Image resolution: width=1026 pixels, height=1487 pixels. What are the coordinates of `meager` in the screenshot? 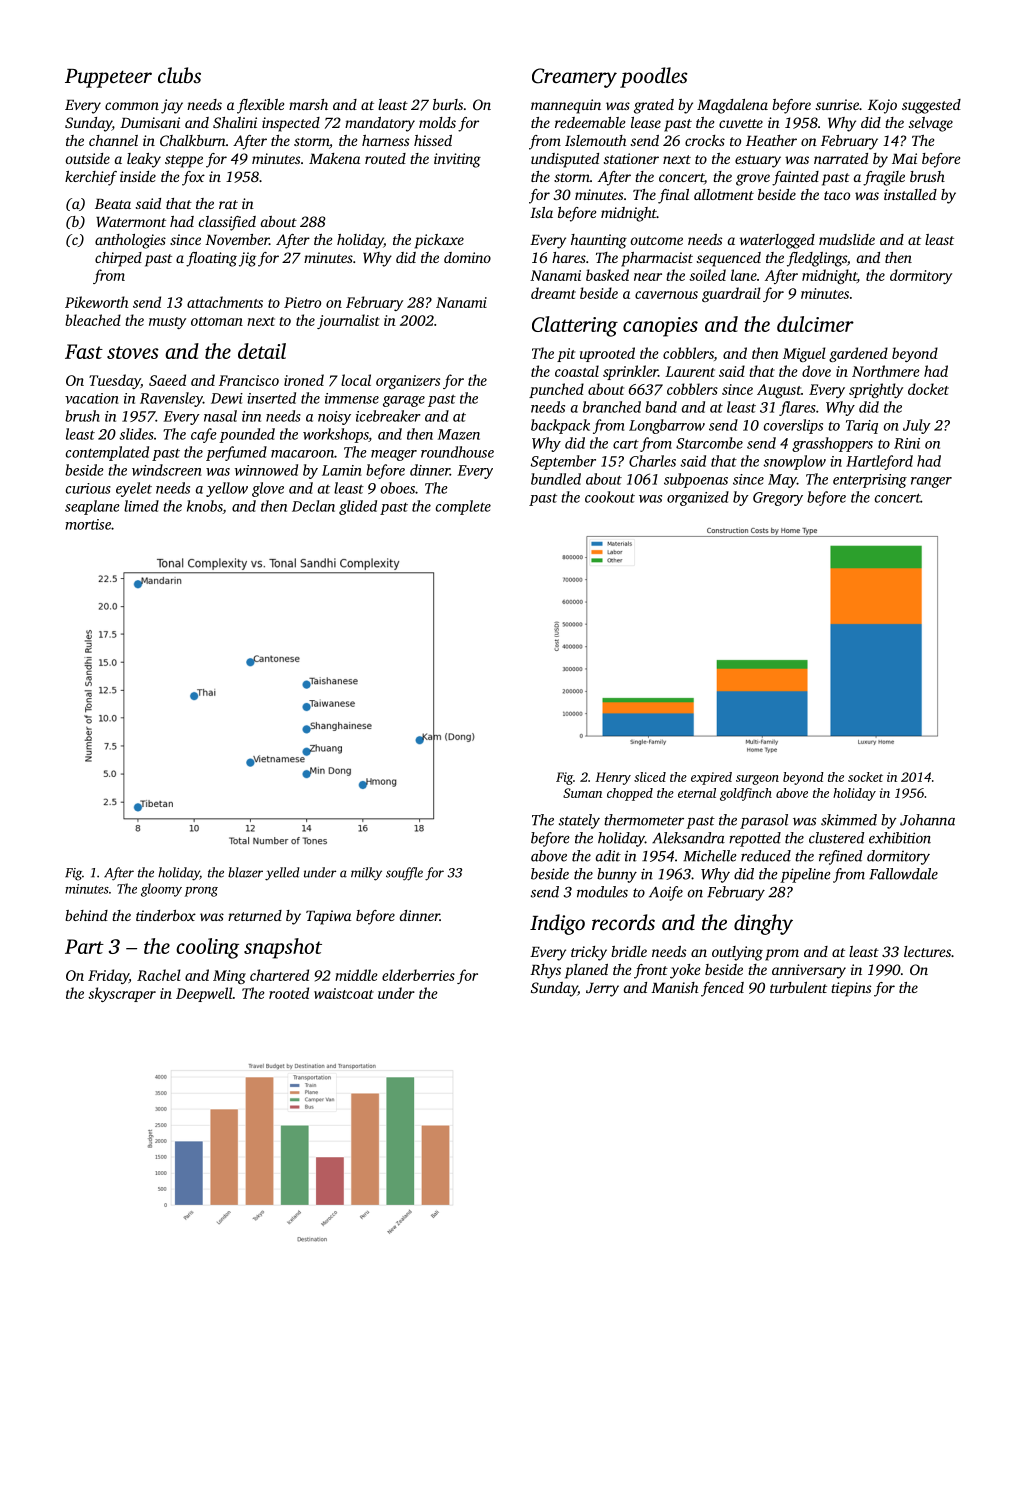 It's located at (394, 455).
